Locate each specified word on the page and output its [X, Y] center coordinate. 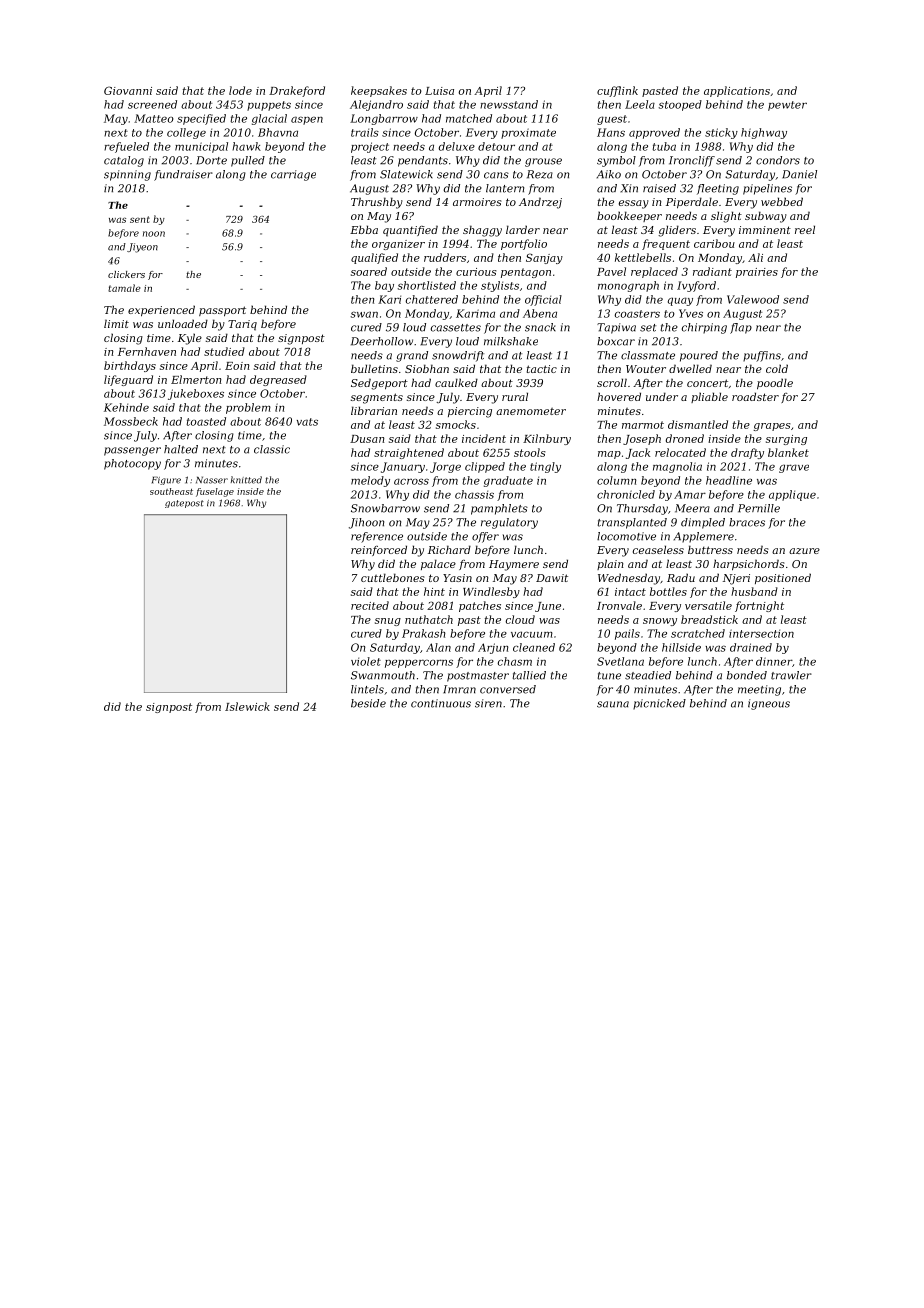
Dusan [367, 439]
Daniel [799, 174]
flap [741, 328]
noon [154, 234]
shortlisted [427, 285]
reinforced [379, 550]
